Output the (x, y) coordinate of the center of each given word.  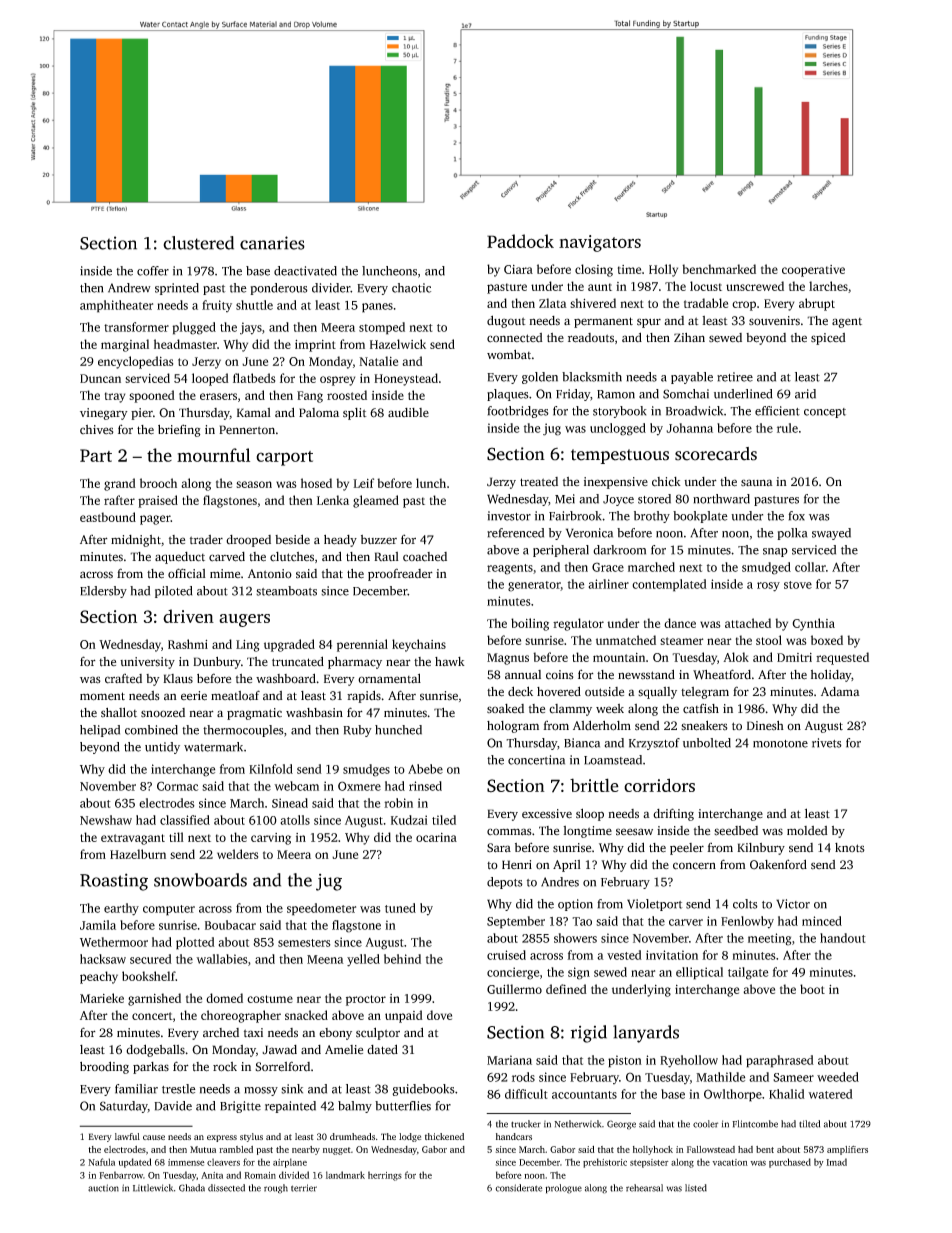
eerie (194, 696)
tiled (444, 820)
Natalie (378, 361)
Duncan (100, 378)
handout (843, 938)
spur (649, 323)
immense (186, 1162)
